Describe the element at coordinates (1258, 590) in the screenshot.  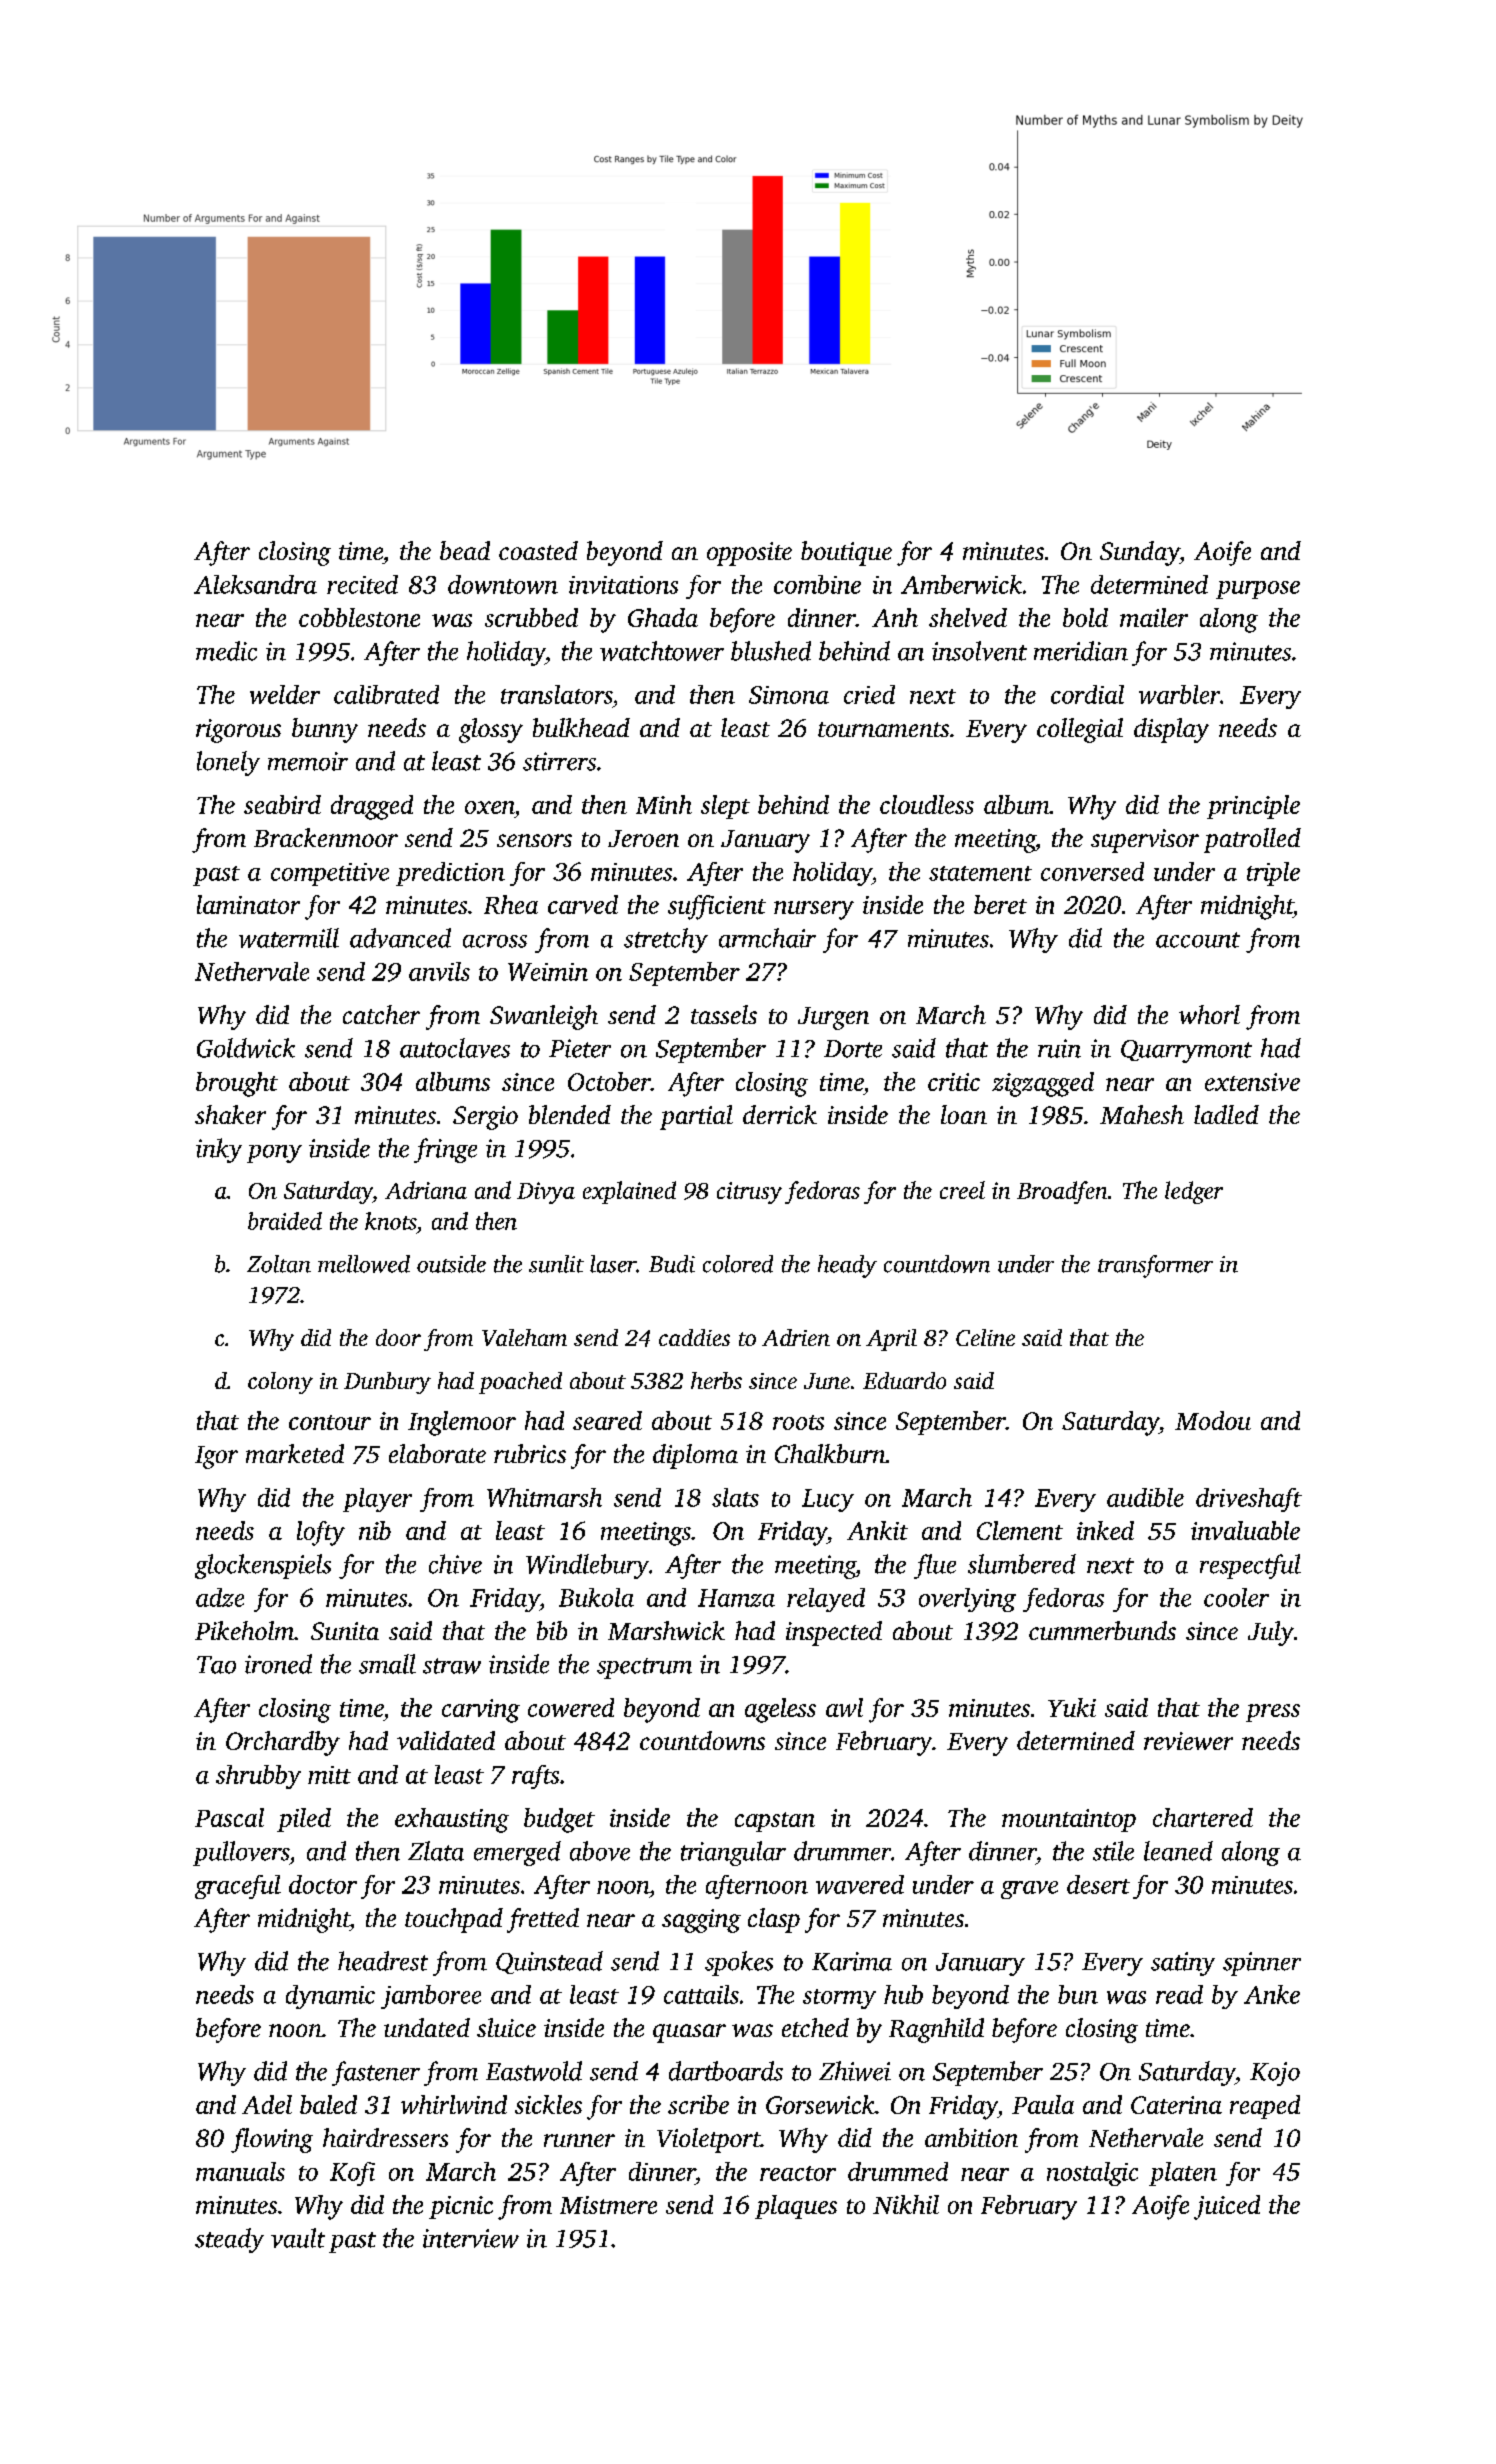
I see `purpose` at that location.
